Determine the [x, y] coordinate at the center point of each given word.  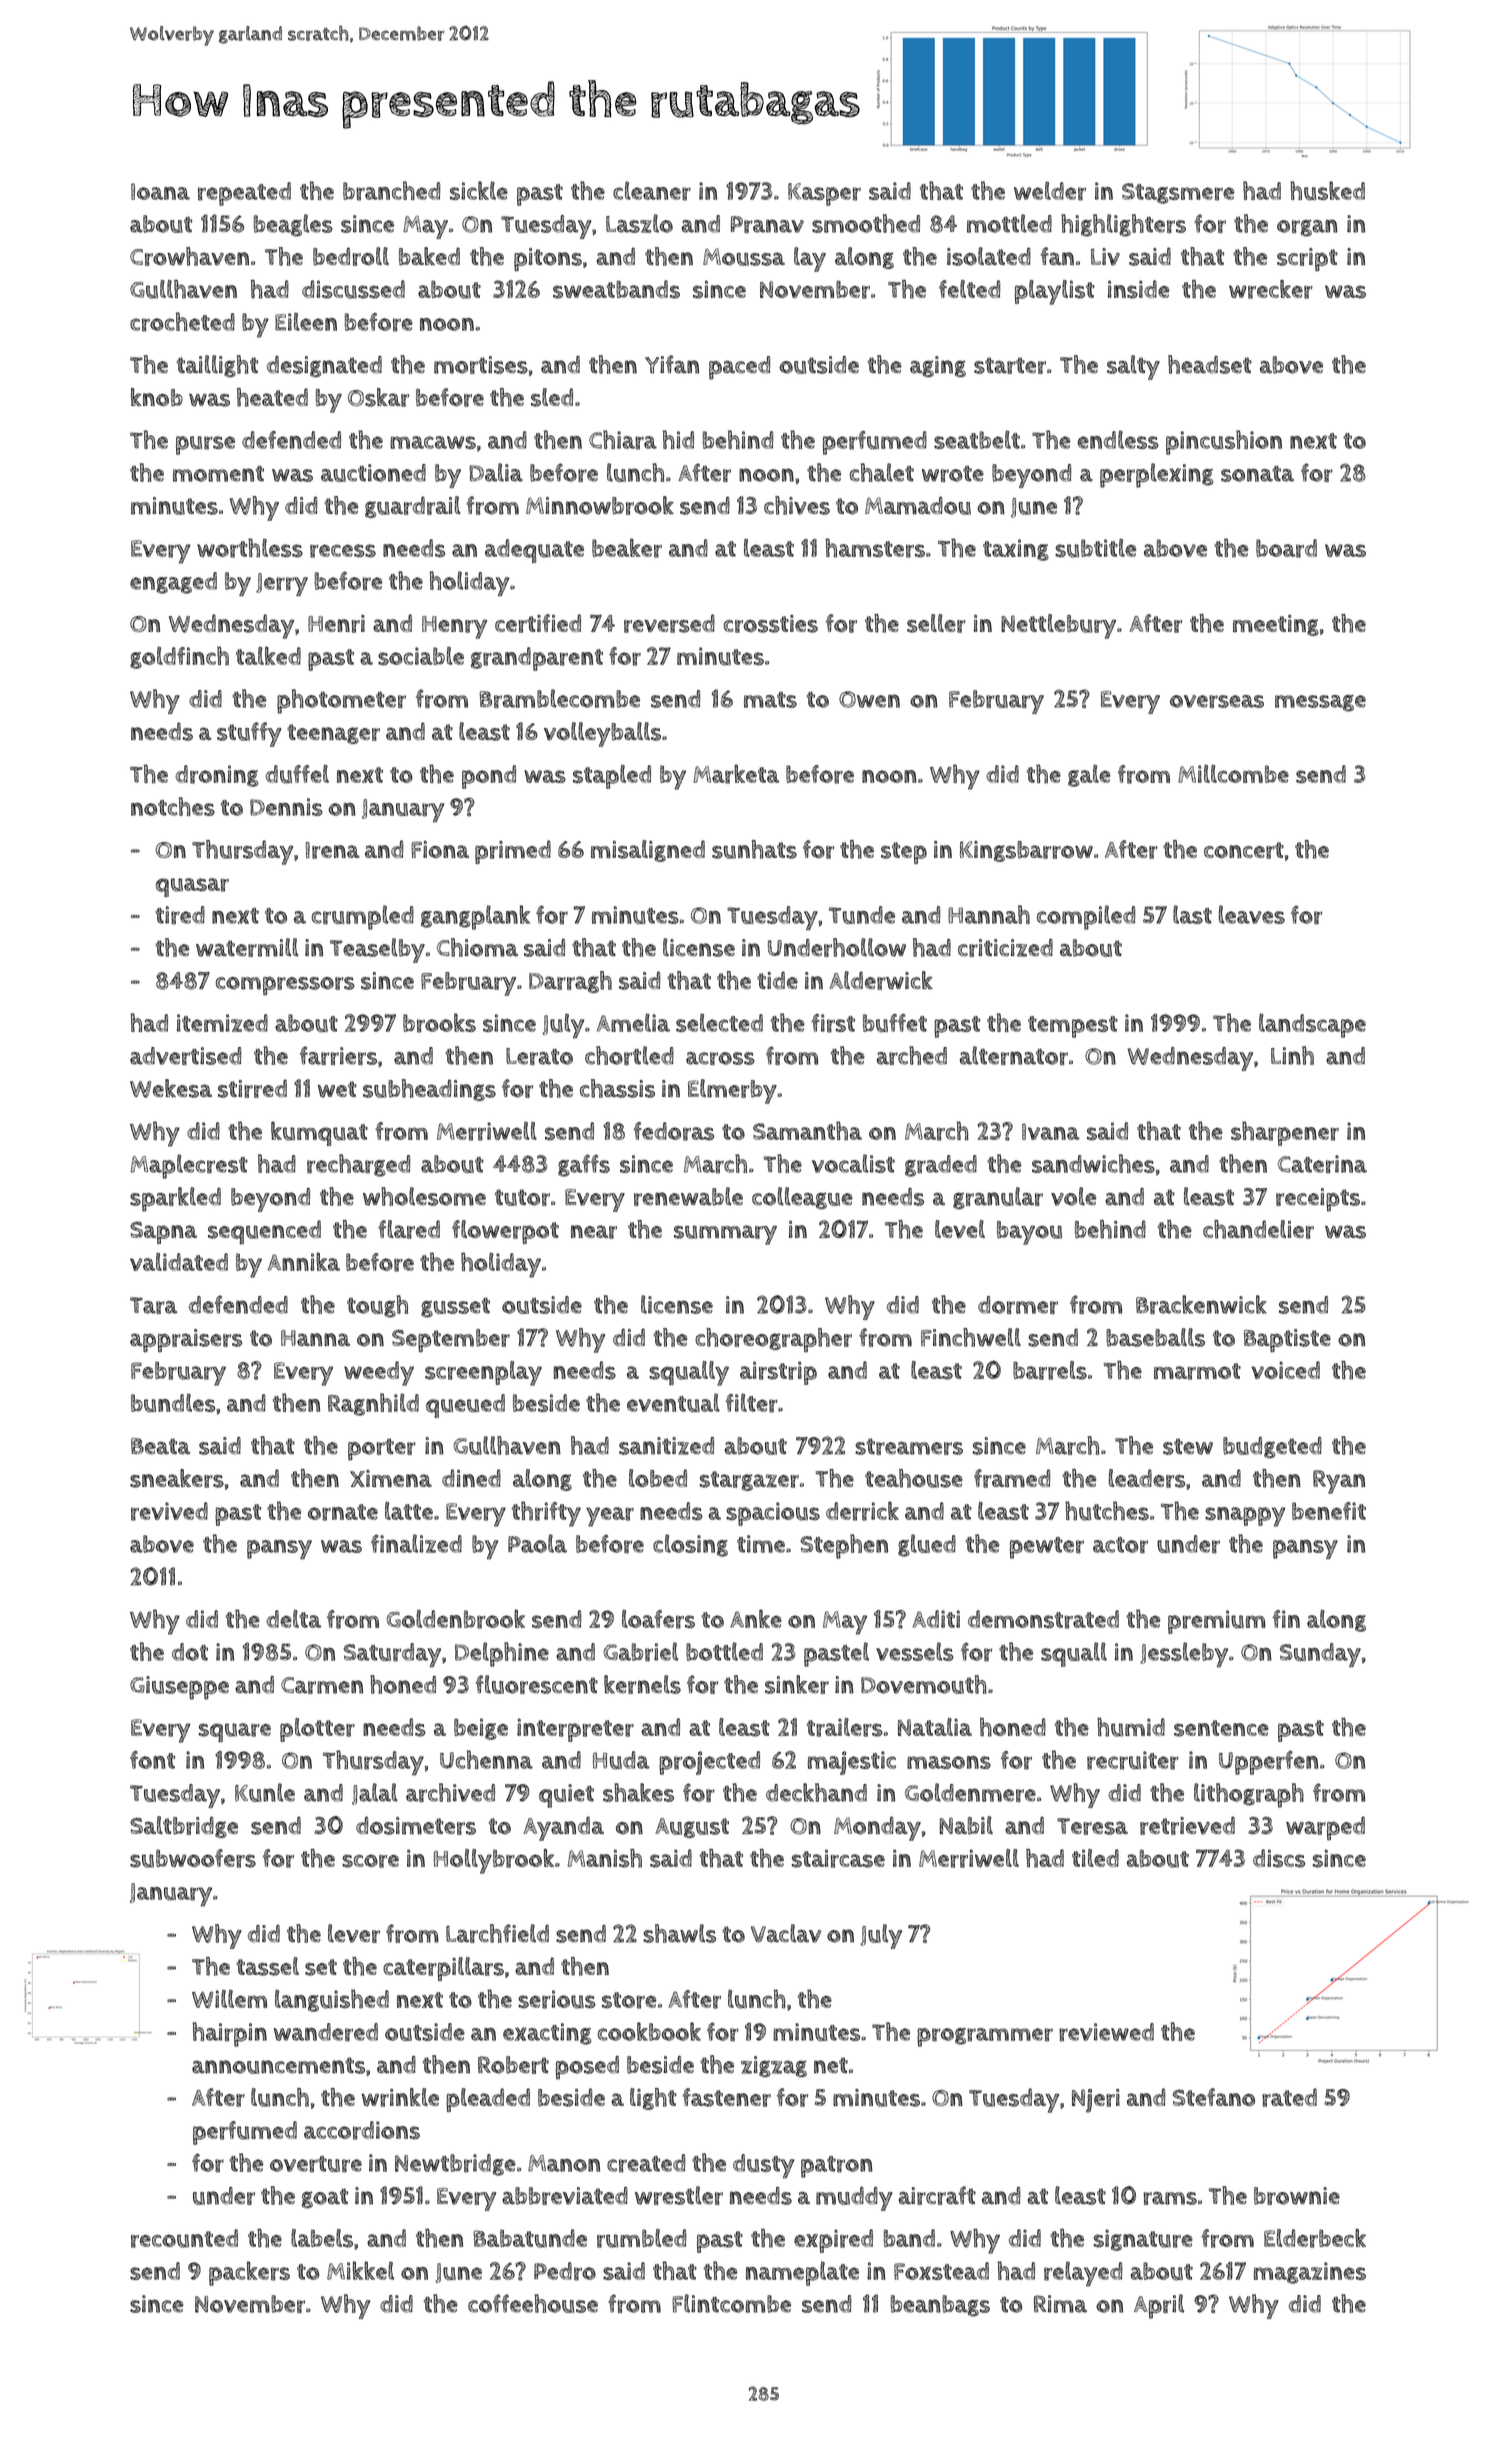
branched [391, 191]
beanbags [940, 2306]
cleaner [652, 191]
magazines [1310, 2273]
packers [249, 2273]
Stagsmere [1178, 193]
